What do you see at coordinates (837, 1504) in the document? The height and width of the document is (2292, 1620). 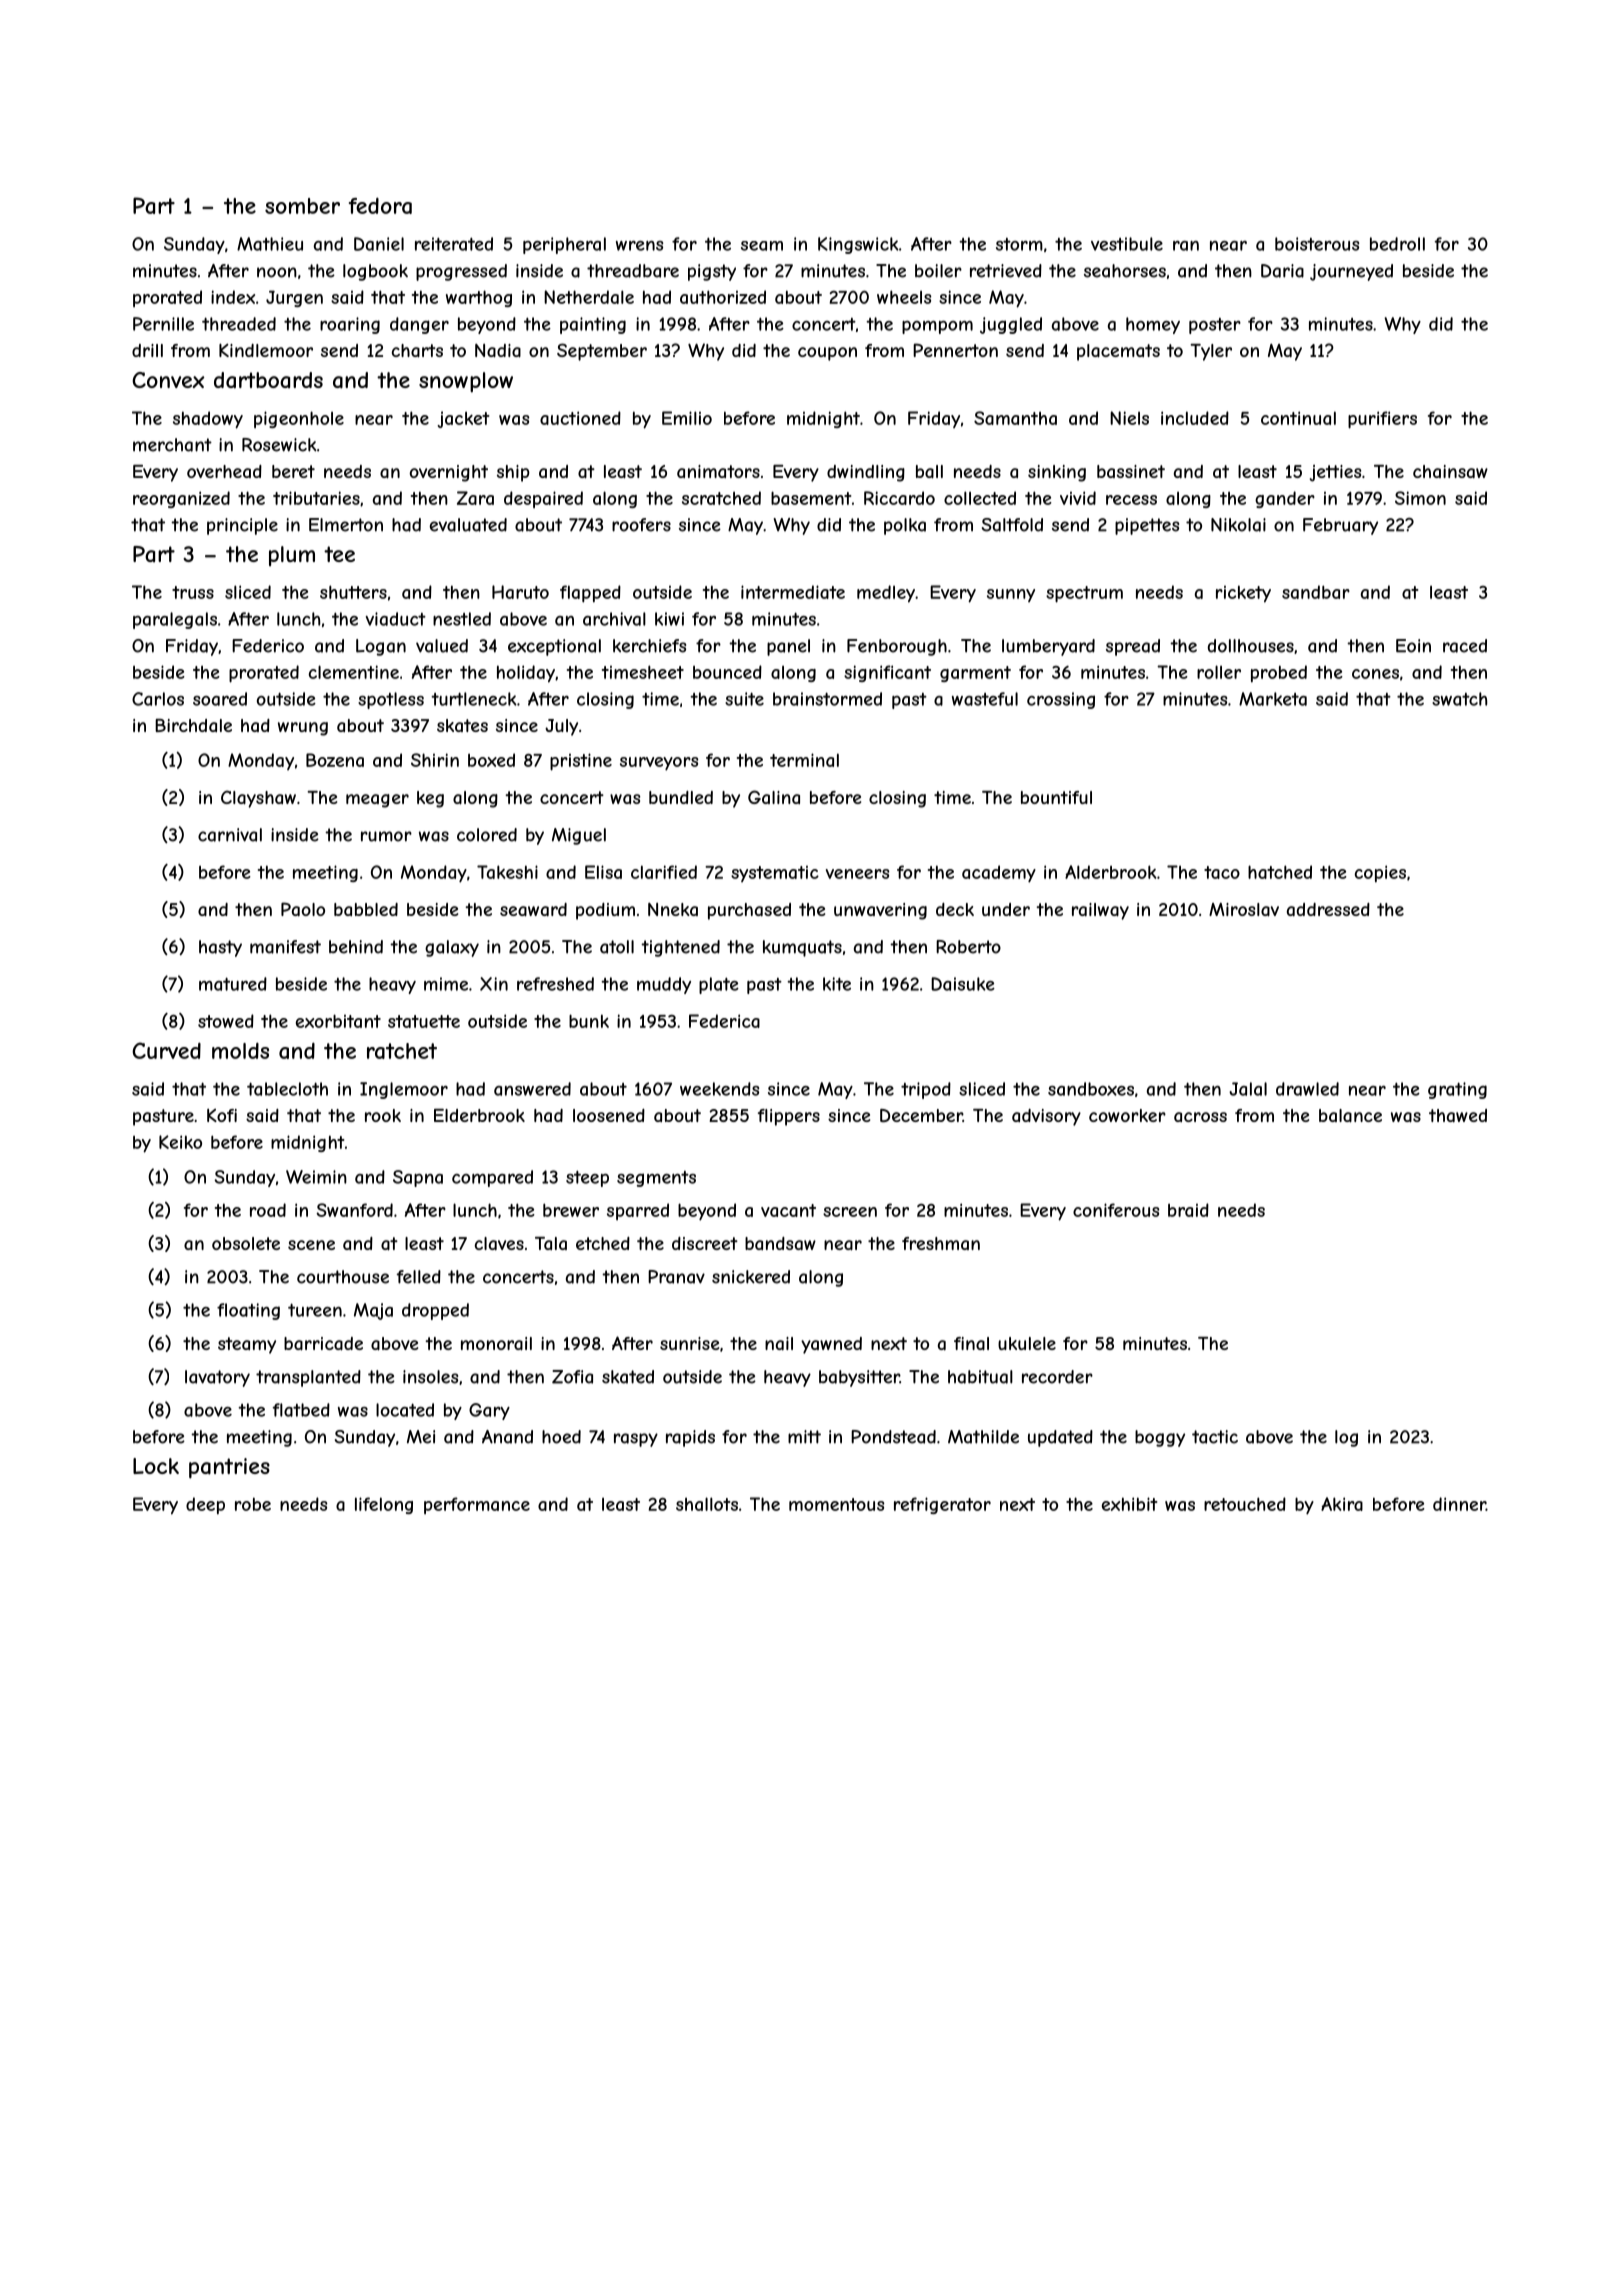 I see `momentous` at bounding box center [837, 1504].
